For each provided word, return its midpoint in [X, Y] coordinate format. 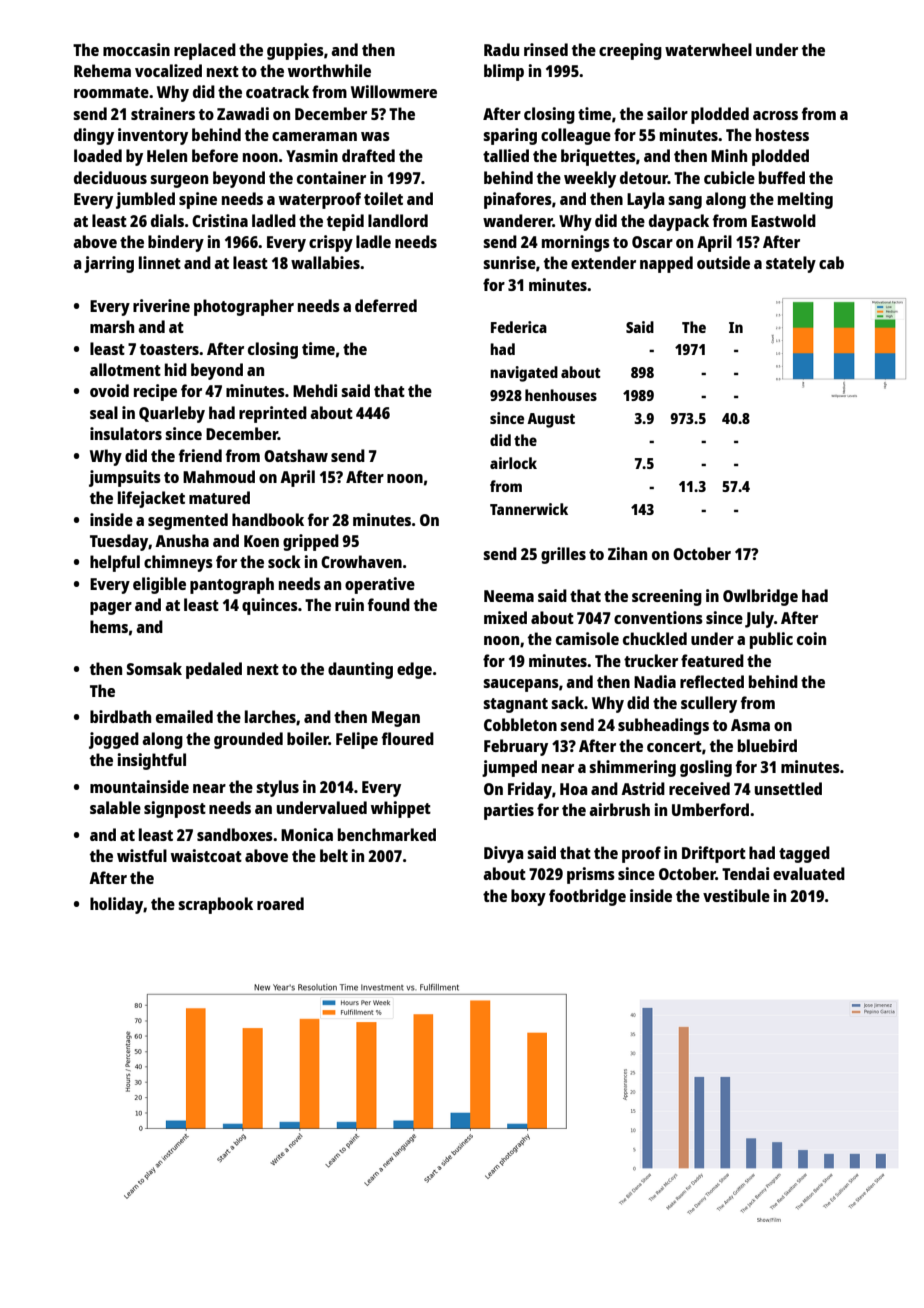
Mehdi [315, 390]
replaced [205, 51]
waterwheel [708, 49]
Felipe [357, 740]
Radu [501, 49]
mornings [576, 243]
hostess [782, 134]
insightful [152, 761]
